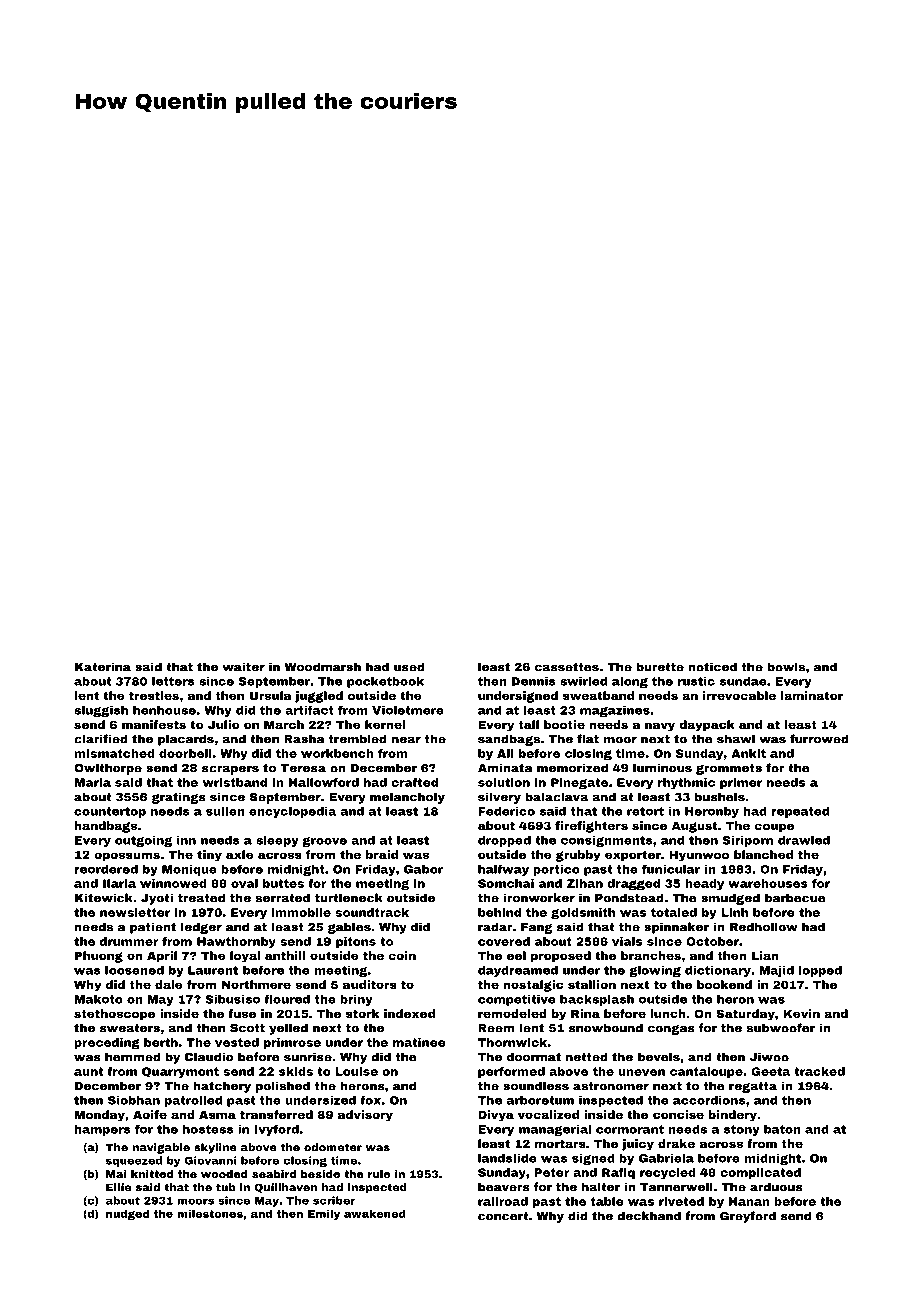 The height and width of the image is (1308, 924). What do you see at coordinates (712, 667) in the image?
I see `noticed` at bounding box center [712, 667].
